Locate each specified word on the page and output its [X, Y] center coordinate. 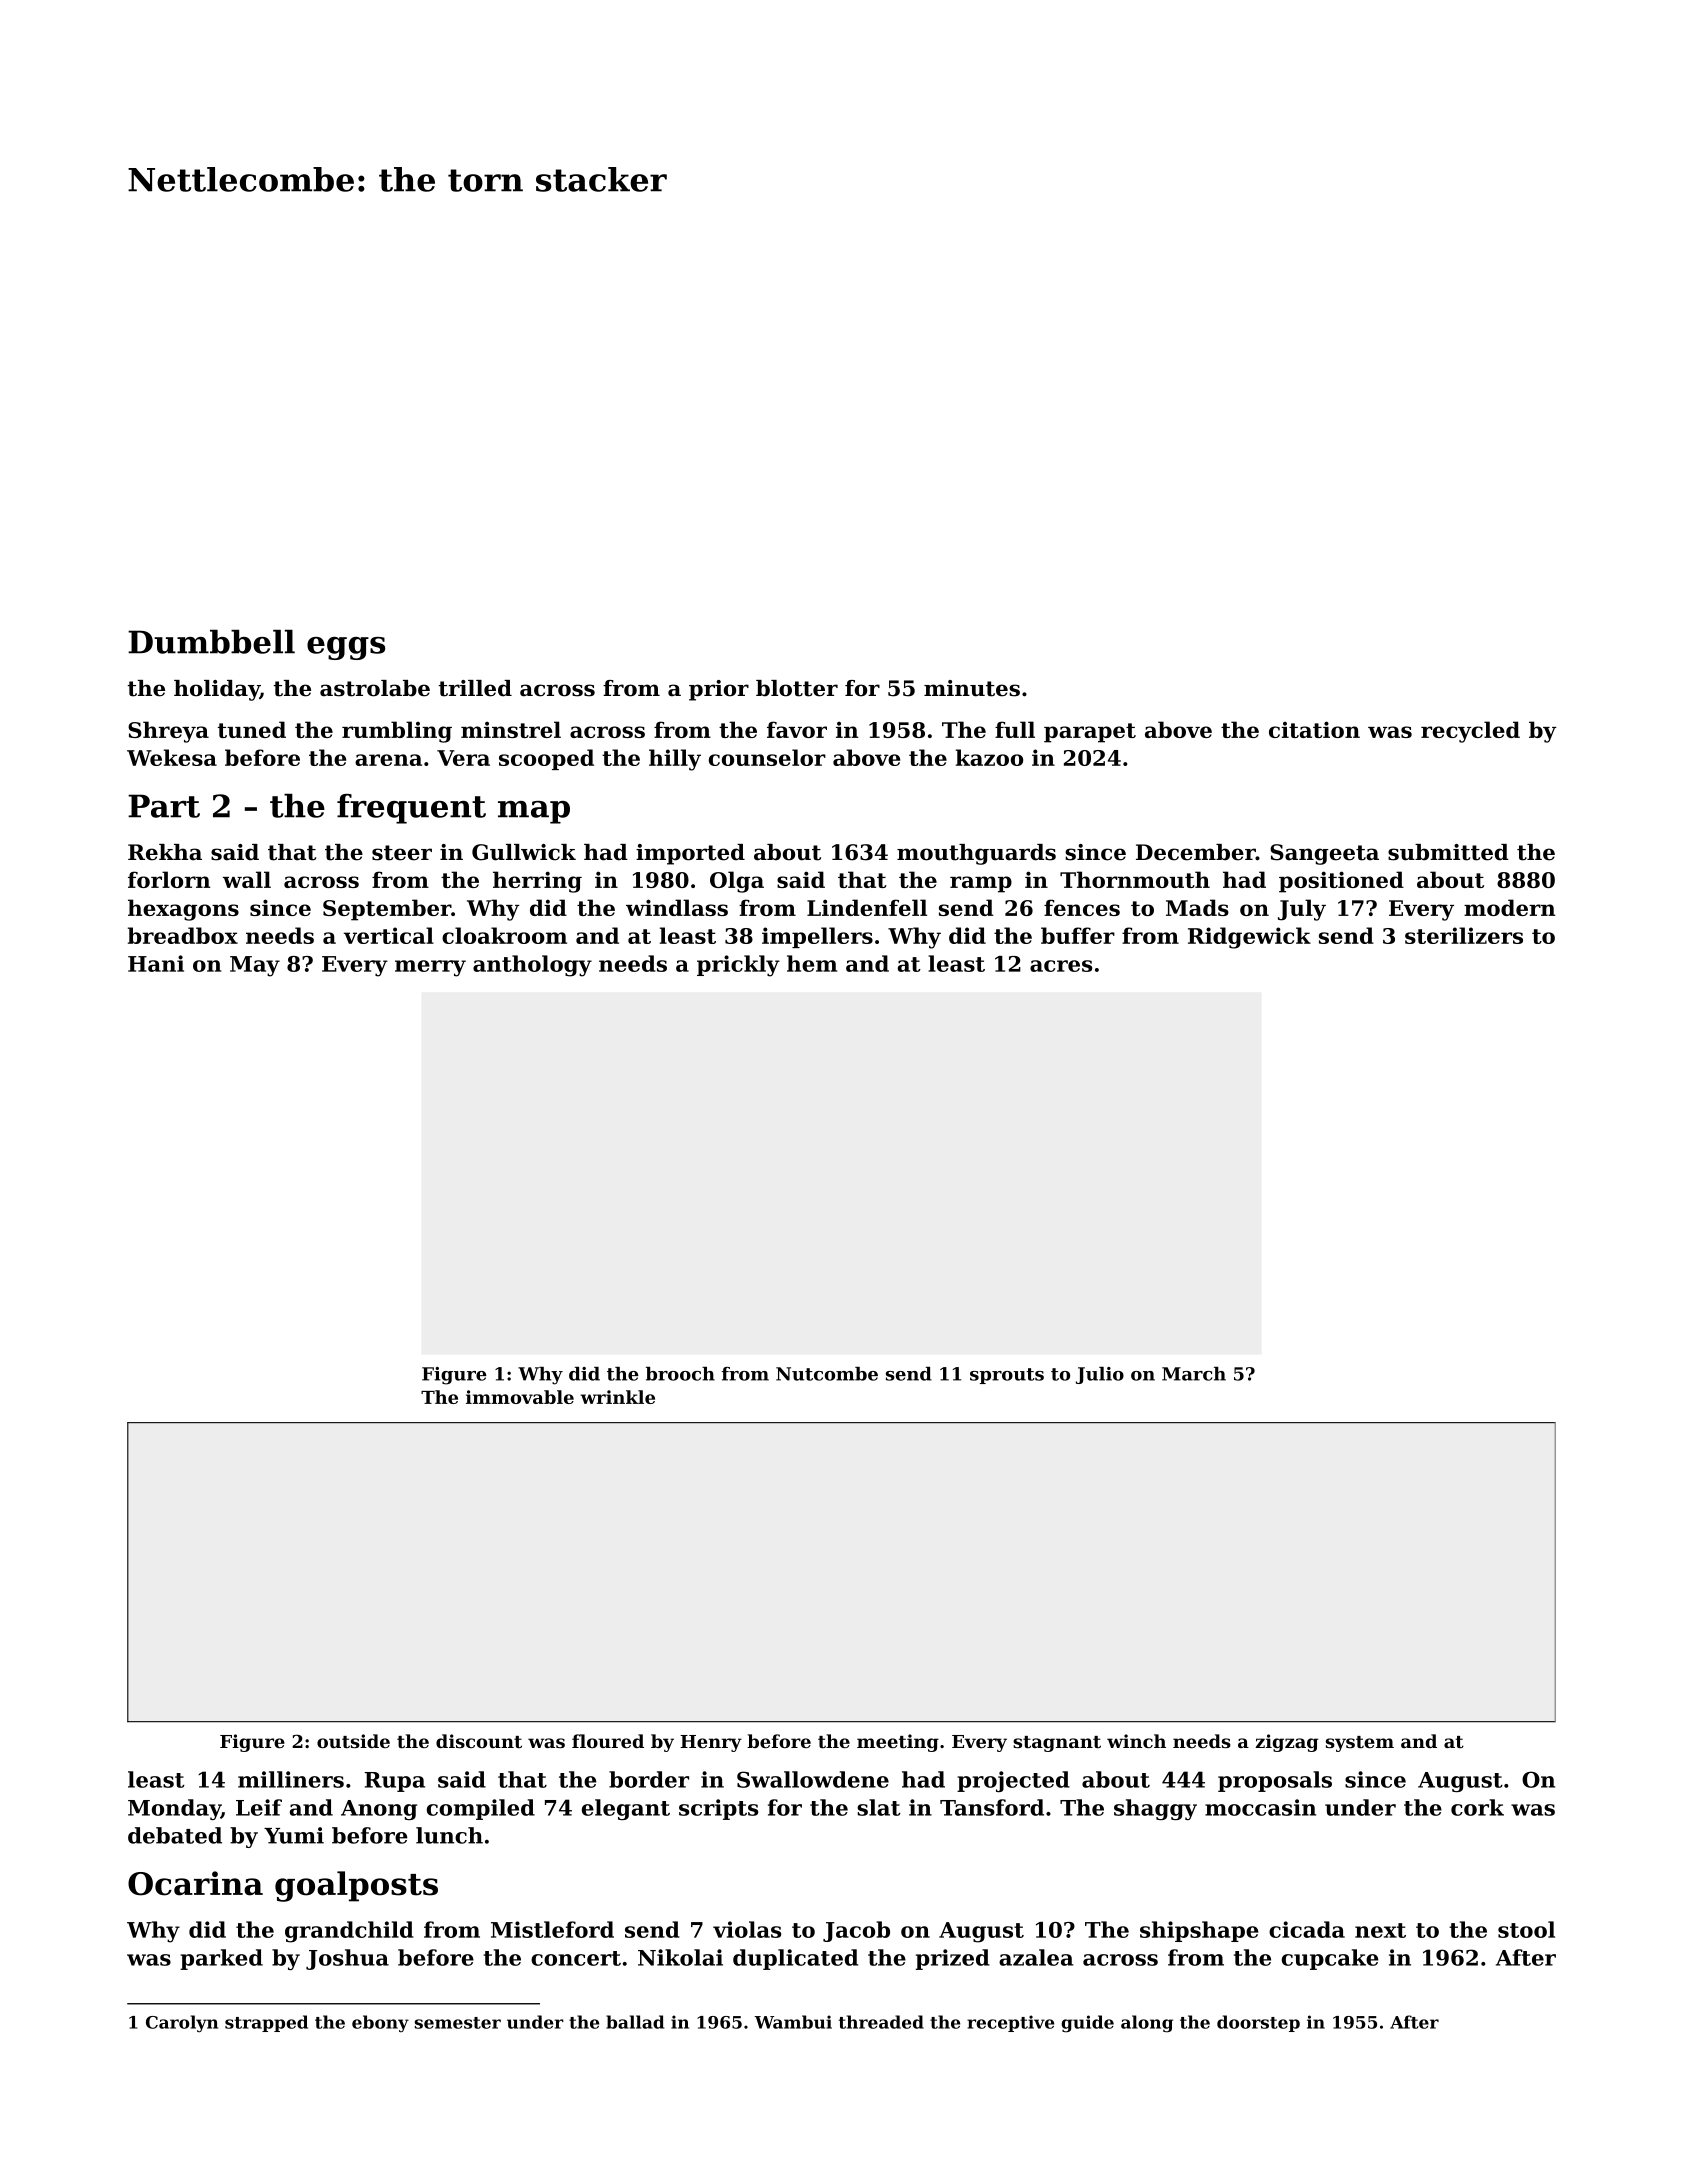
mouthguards [976, 854]
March [1194, 1374]
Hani [156, 963]
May [255, 966]
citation [1314, 729]
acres [1061, 966]
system [1360, 1744]
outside [353, 1741]
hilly [675, 760]
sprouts [1007, 1376]
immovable [520, 1397]
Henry [711, 1743]
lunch [449, 1835]
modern [1509, 907]
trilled [475, 688]
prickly [738, 966]
